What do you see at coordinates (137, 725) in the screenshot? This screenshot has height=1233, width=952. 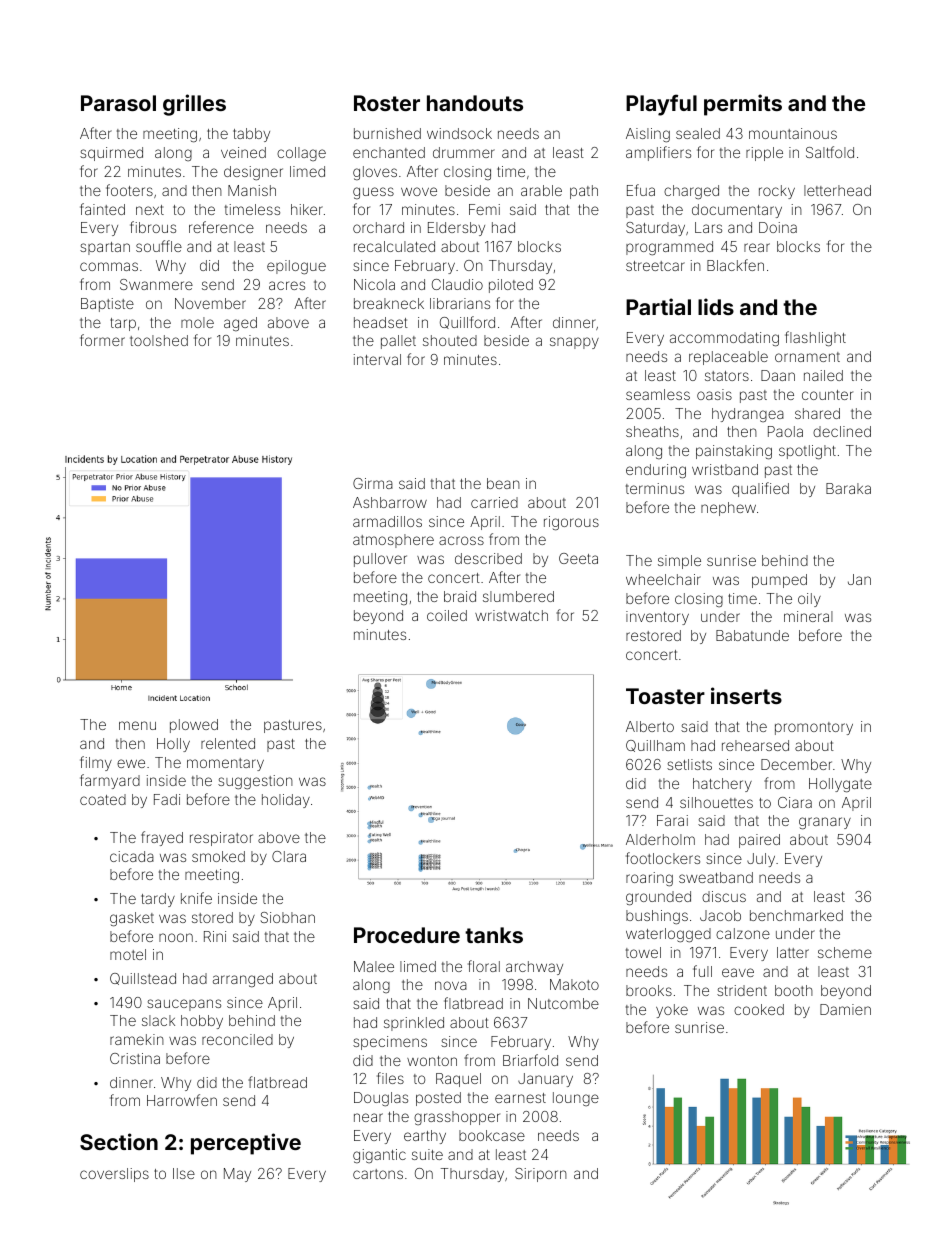 I see `menu` at bounding box center [137, 725].
